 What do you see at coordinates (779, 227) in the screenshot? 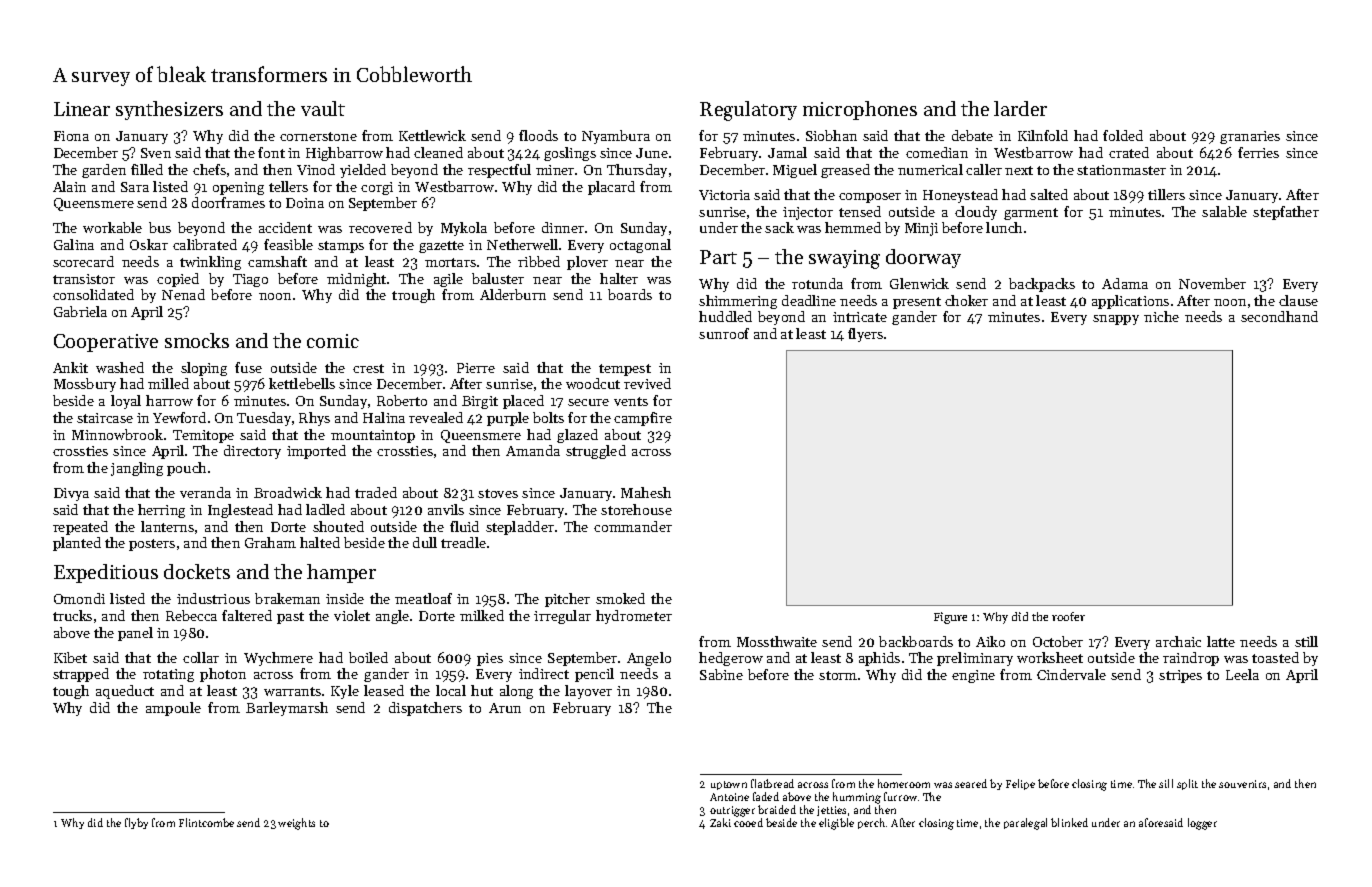
I see `sack` at bounding box center [779, 227].
